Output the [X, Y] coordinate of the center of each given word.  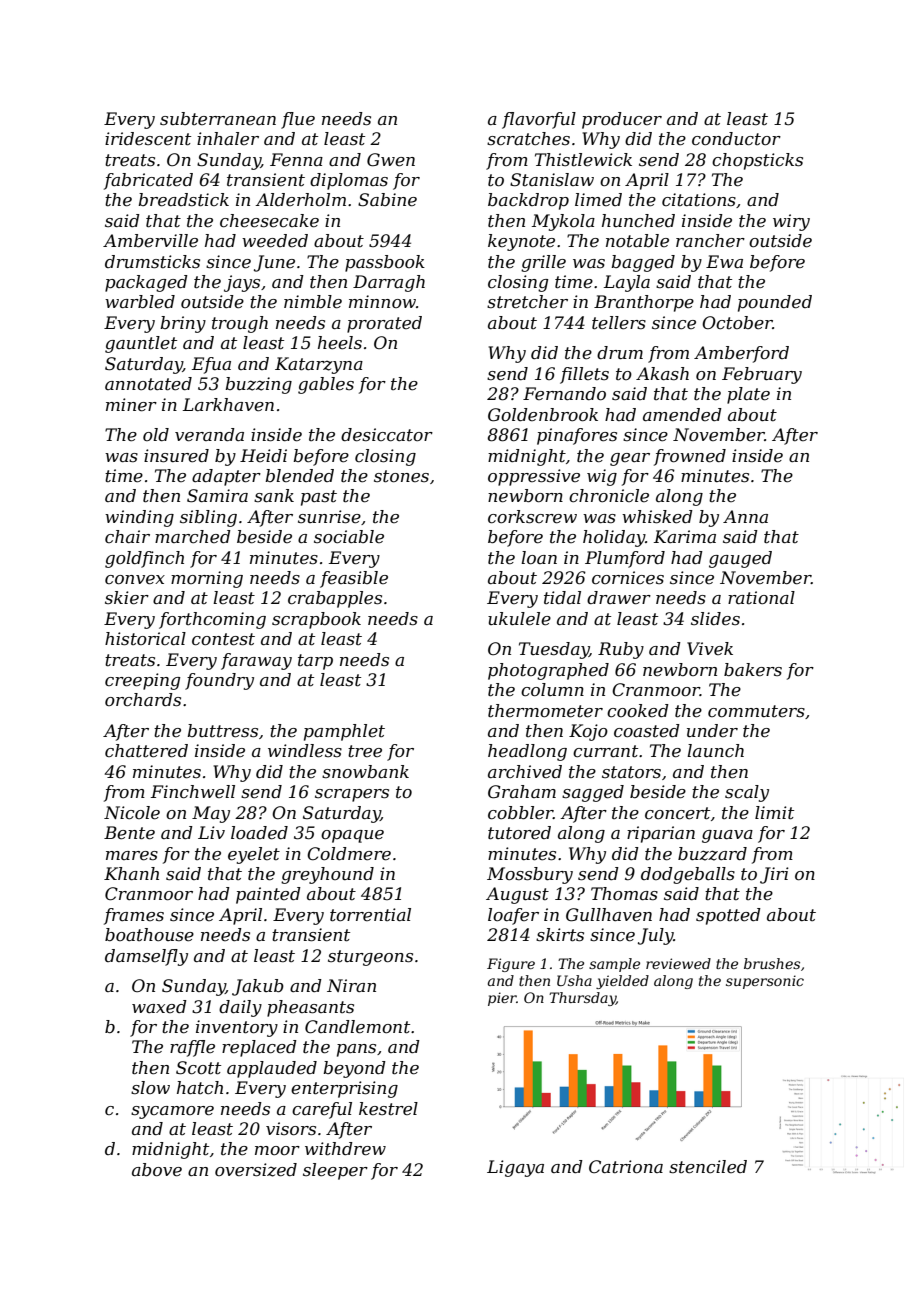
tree [365, 751]
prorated [384, 324]
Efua [211, 365]
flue [298, 120]
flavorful [539, 120]
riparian [661, 834]
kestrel [388, 1108]
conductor [736, 139]
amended [682, 414]
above [157, 1170]
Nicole [132, 813]
